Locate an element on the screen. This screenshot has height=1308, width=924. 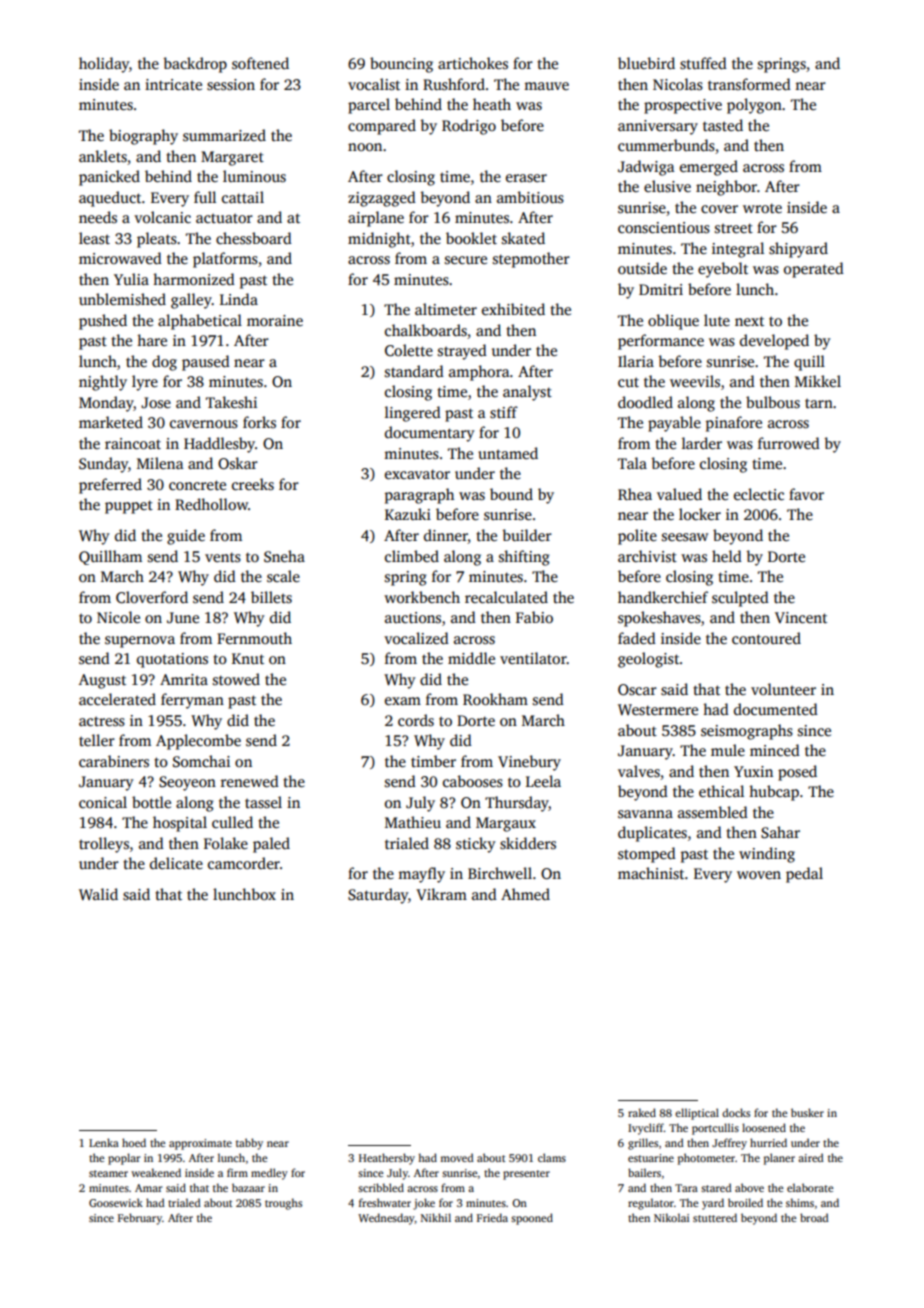
stuffed is located at coordinates (703, 63).
